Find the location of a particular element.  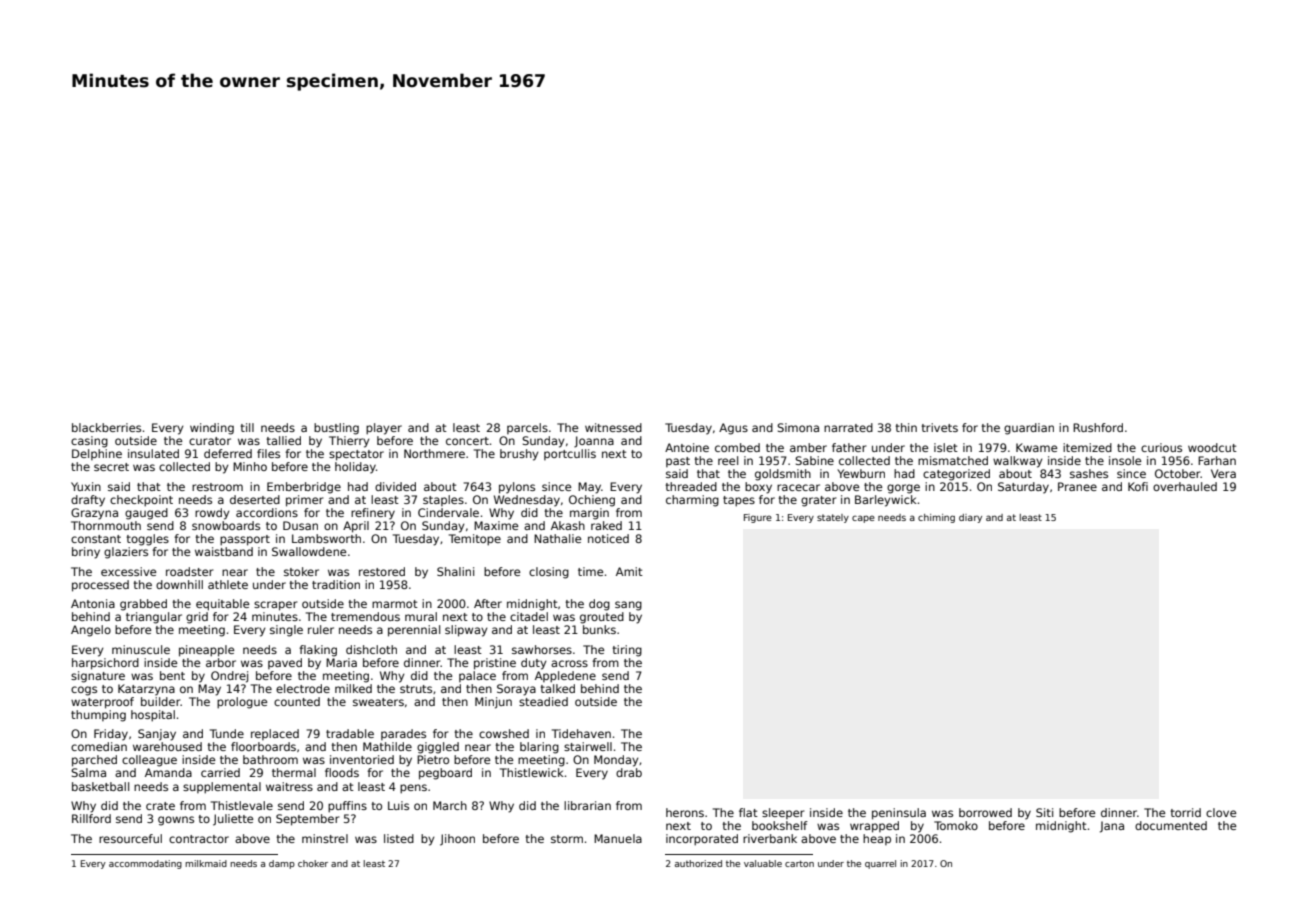

milkmaid is located at coordinates (206, 863).
